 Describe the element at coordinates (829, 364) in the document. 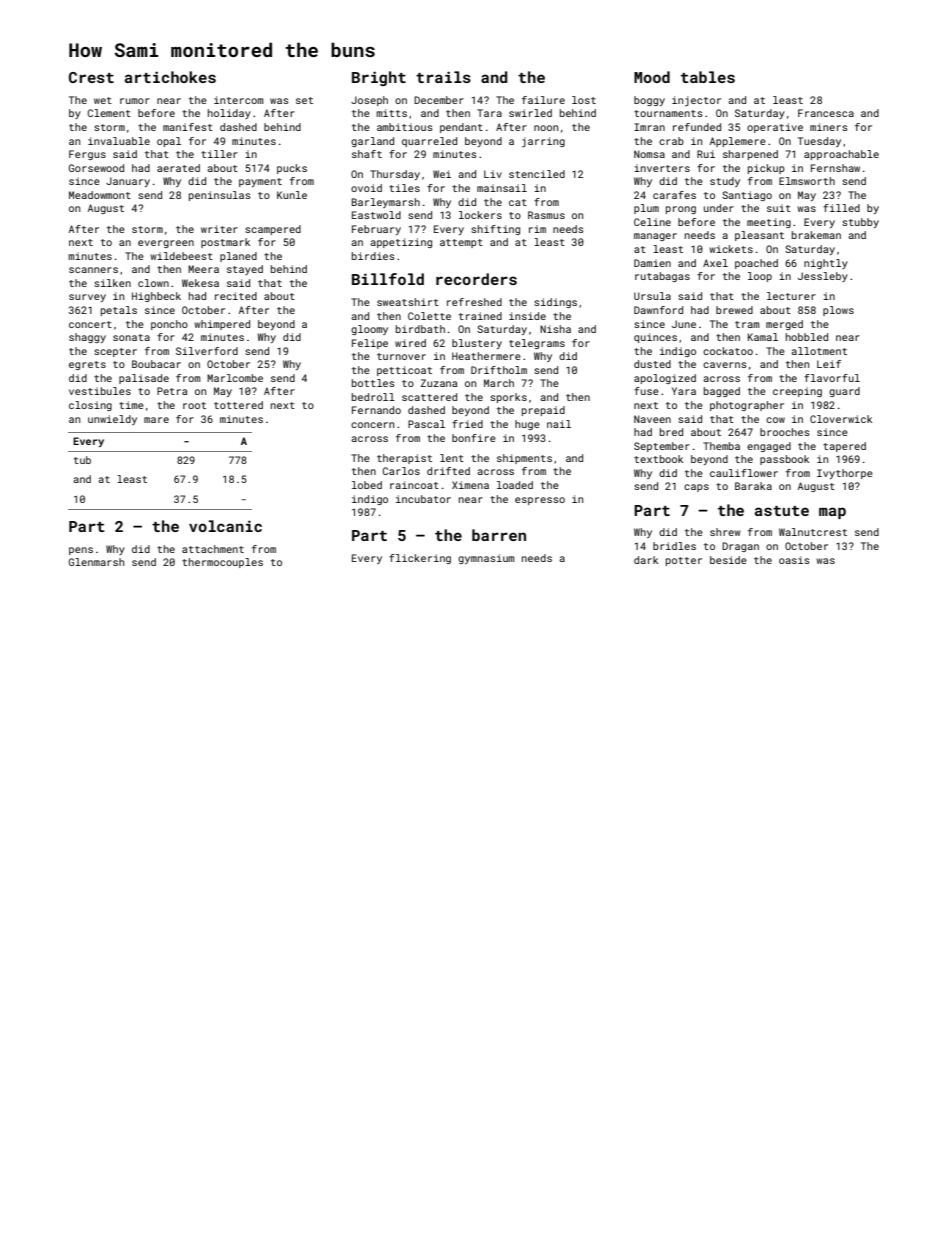

I see `Leif` at that location.
